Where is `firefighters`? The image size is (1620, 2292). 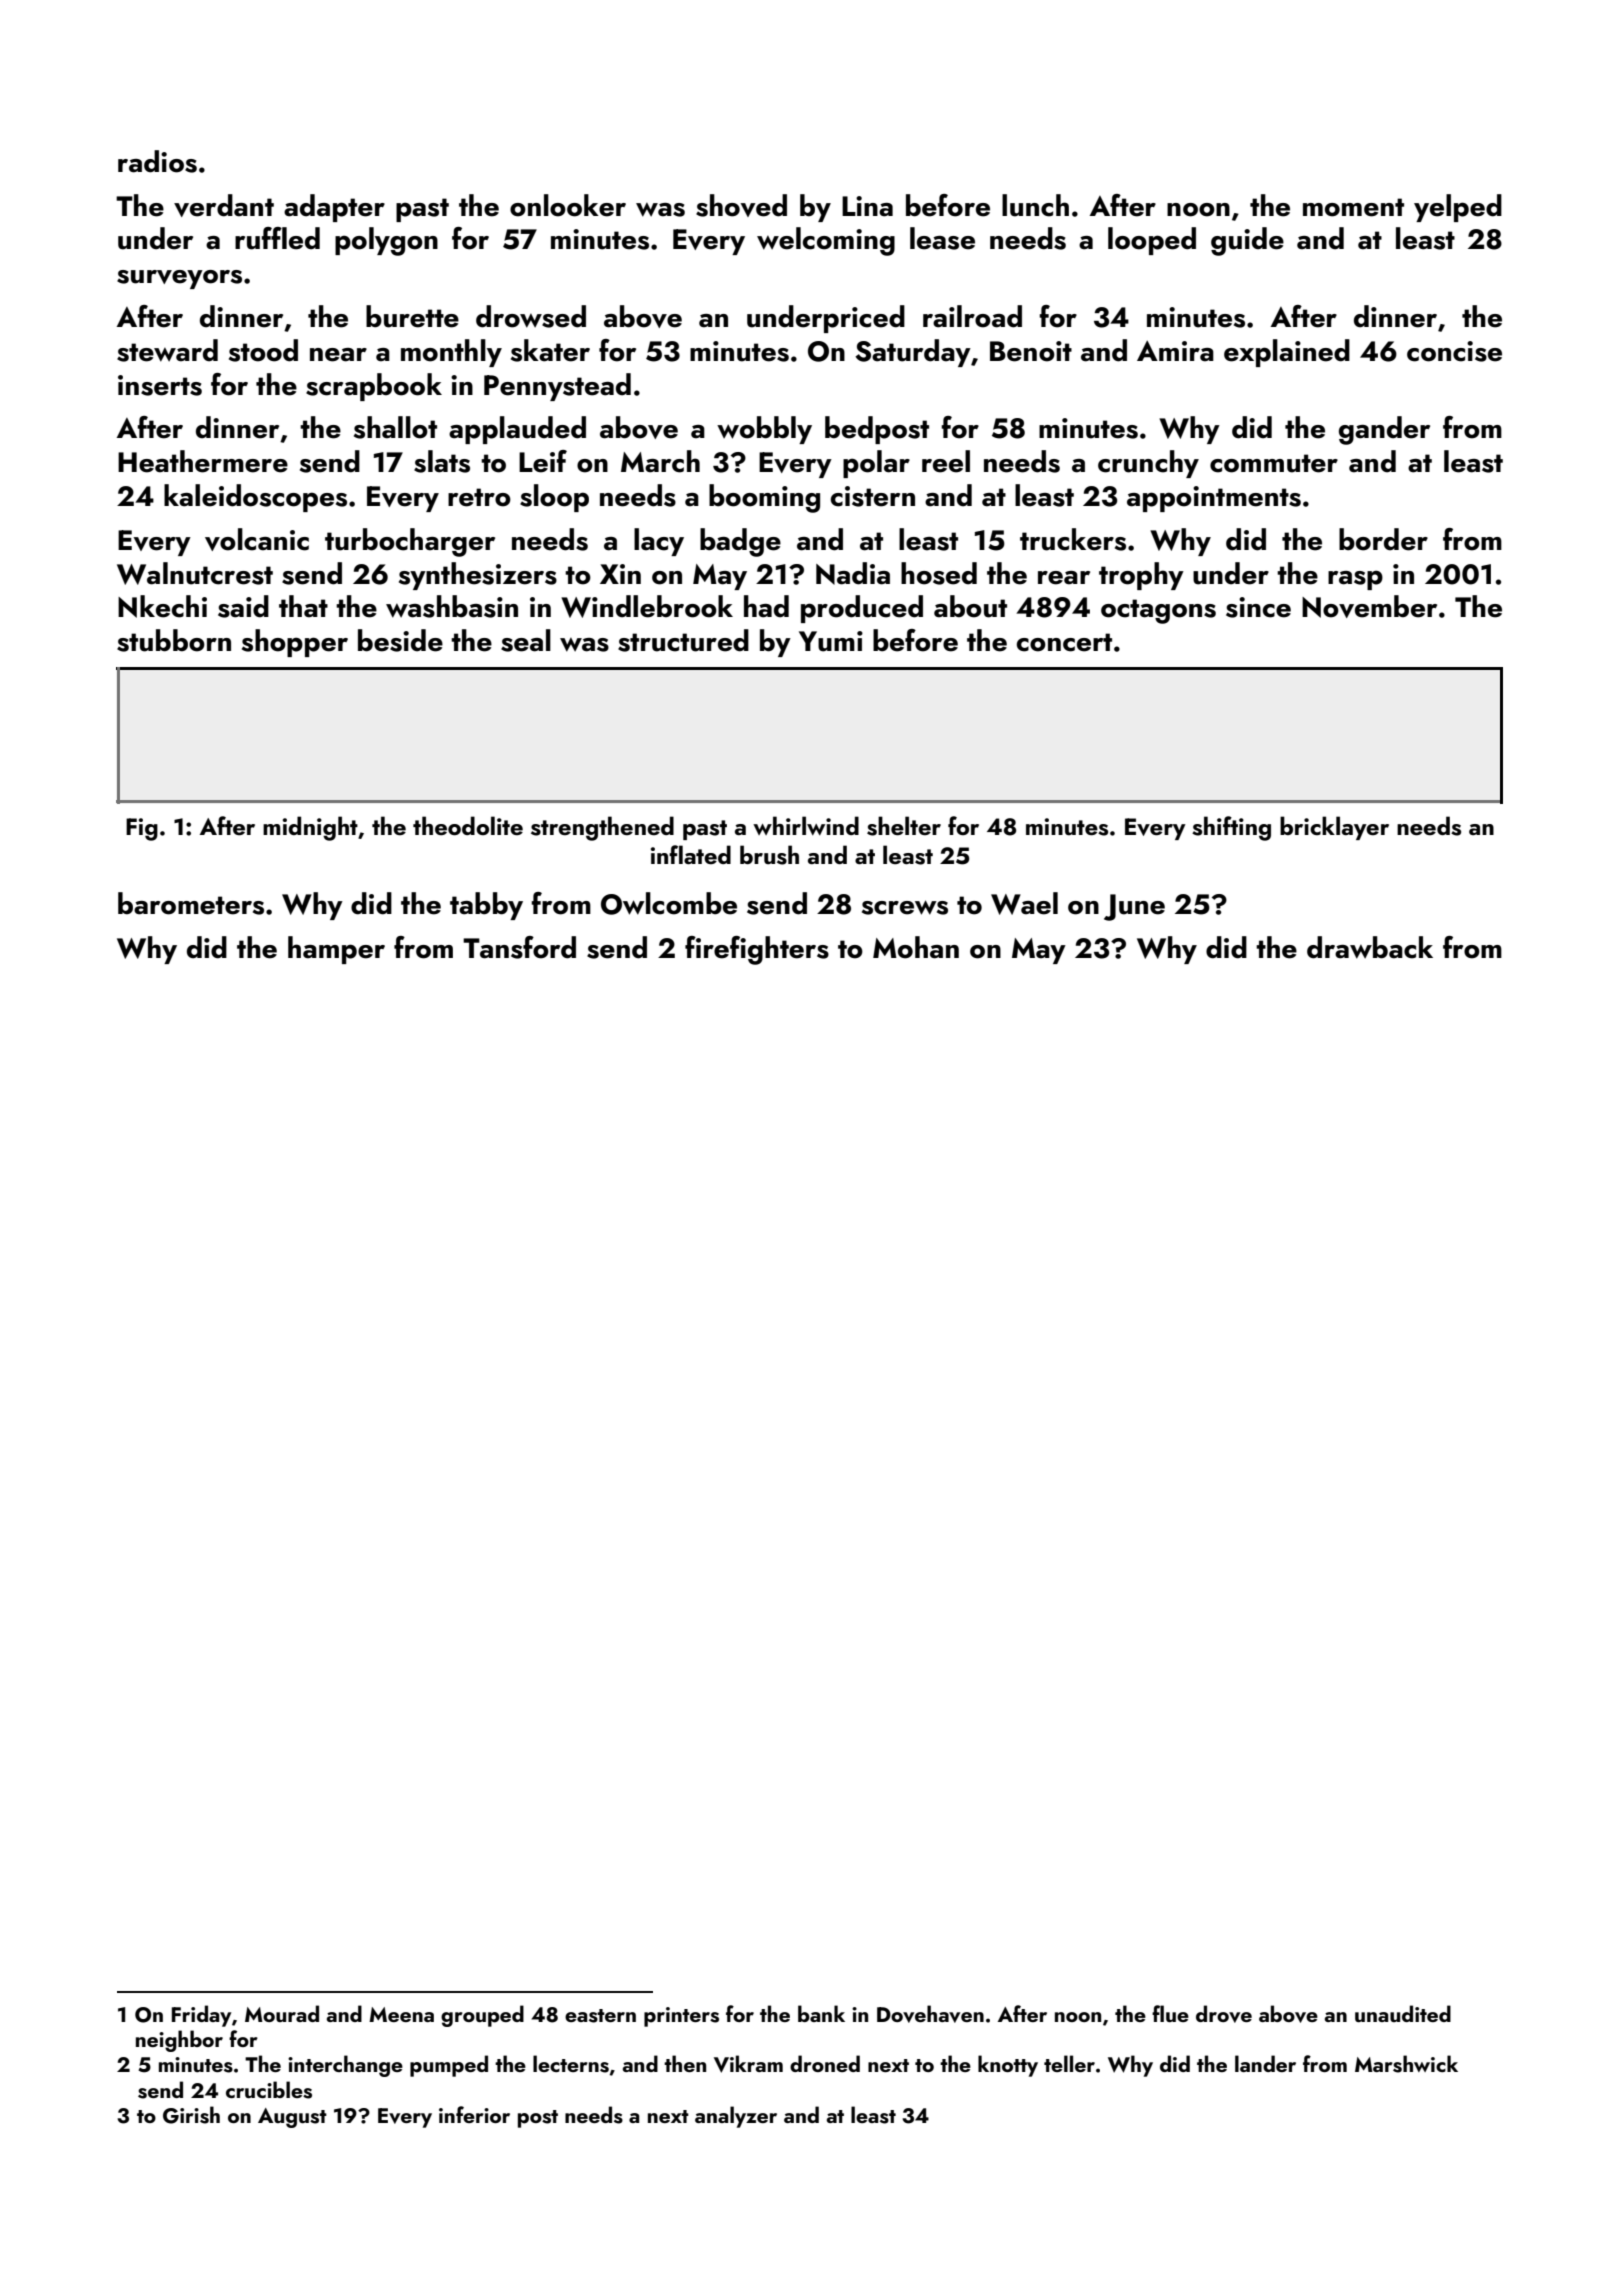 firefighters is located at coordinates (757, 950).
